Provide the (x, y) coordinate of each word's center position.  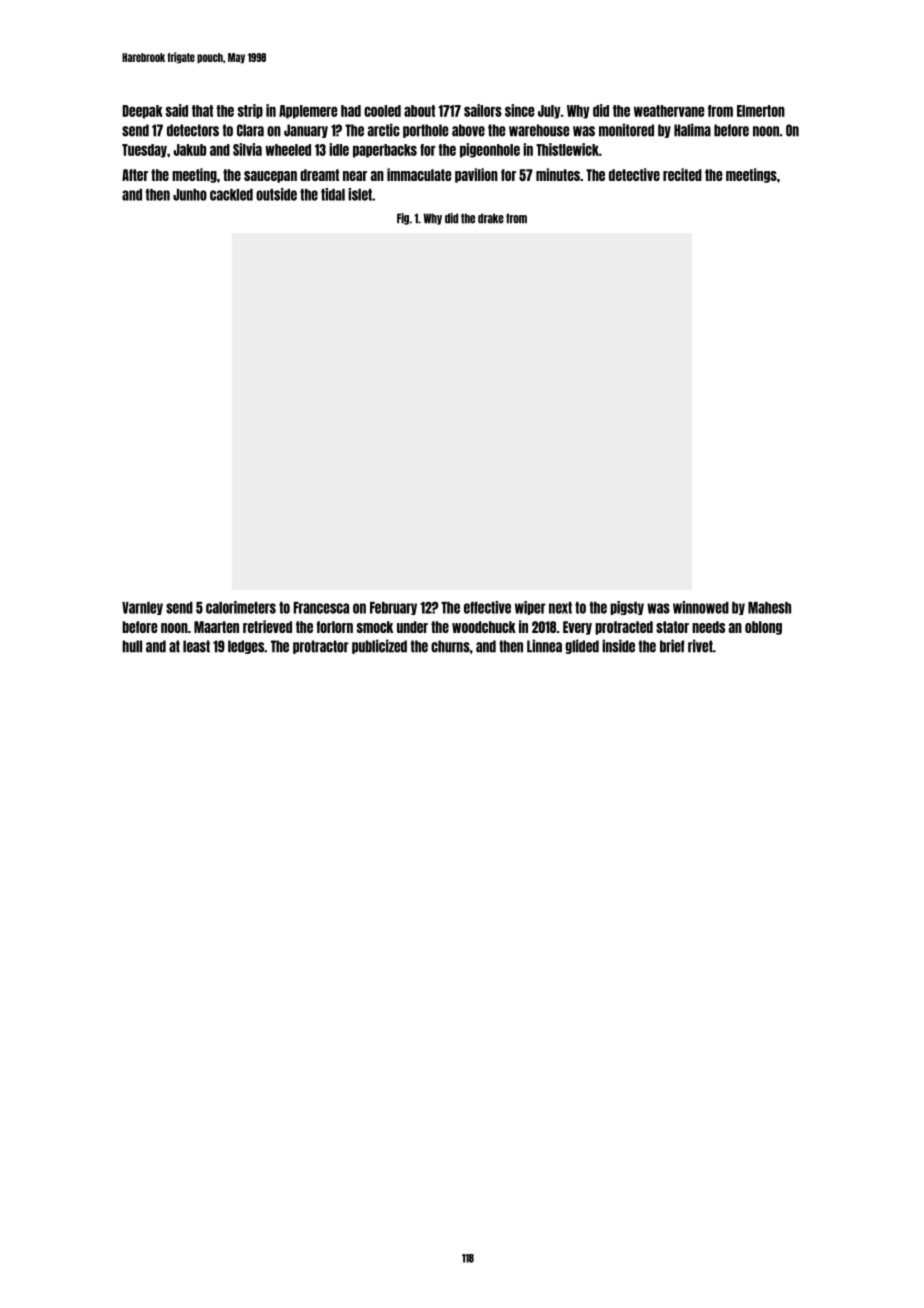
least (196, 646)
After (135, 175)
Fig (403, 219)
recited (682, 174)
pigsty (627, 608)
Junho (190, 195)
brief (672, 646)
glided (582, 646)
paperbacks (385, 151)
